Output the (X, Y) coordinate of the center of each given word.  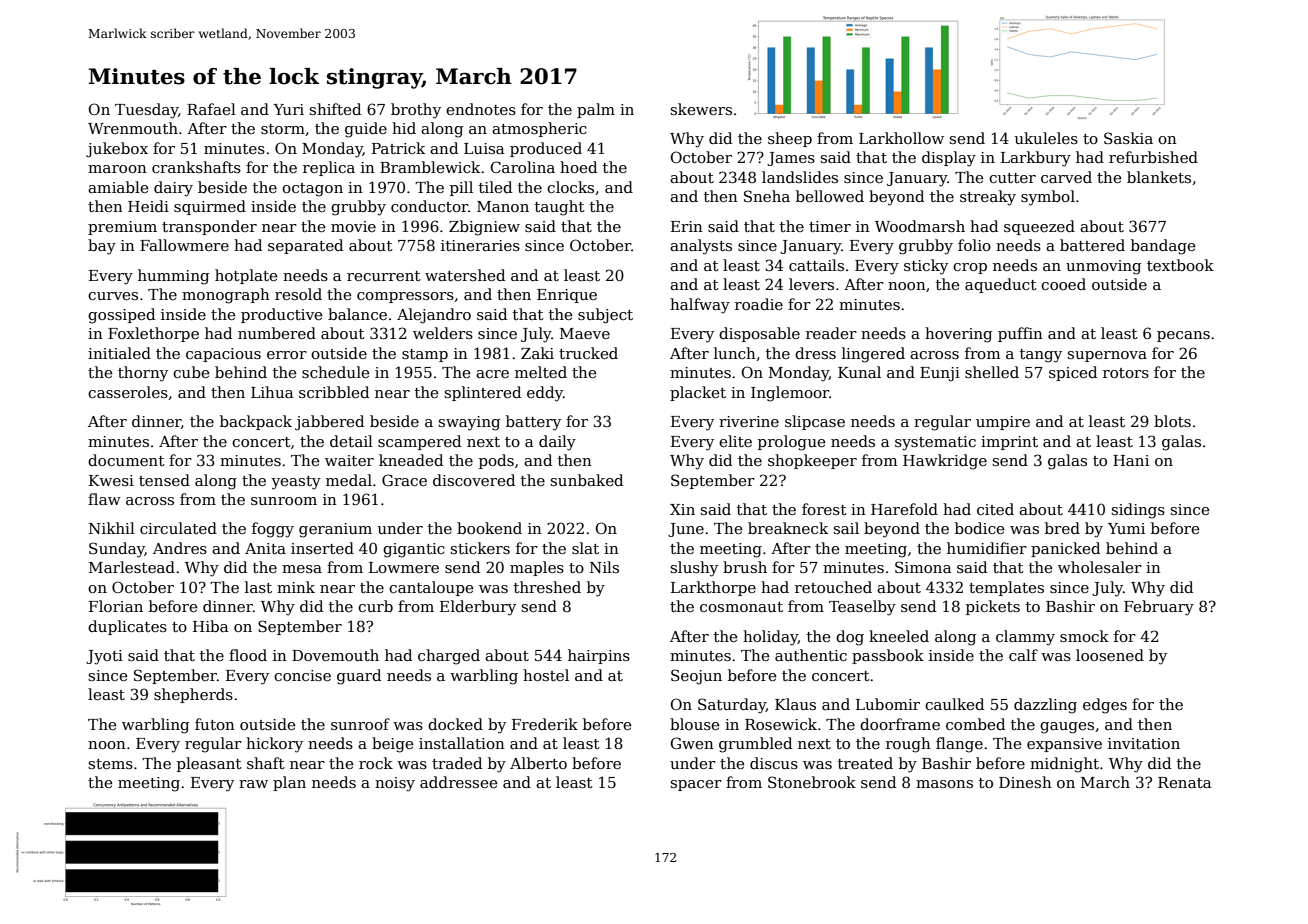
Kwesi (111, 480)
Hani (1131, 460)
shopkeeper (812, 461)
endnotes (481, 109)
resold (298, 294)
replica (329, 168)
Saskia (1128, 138)
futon (215, 724)
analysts (701, 247)
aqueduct (1001, 285)
